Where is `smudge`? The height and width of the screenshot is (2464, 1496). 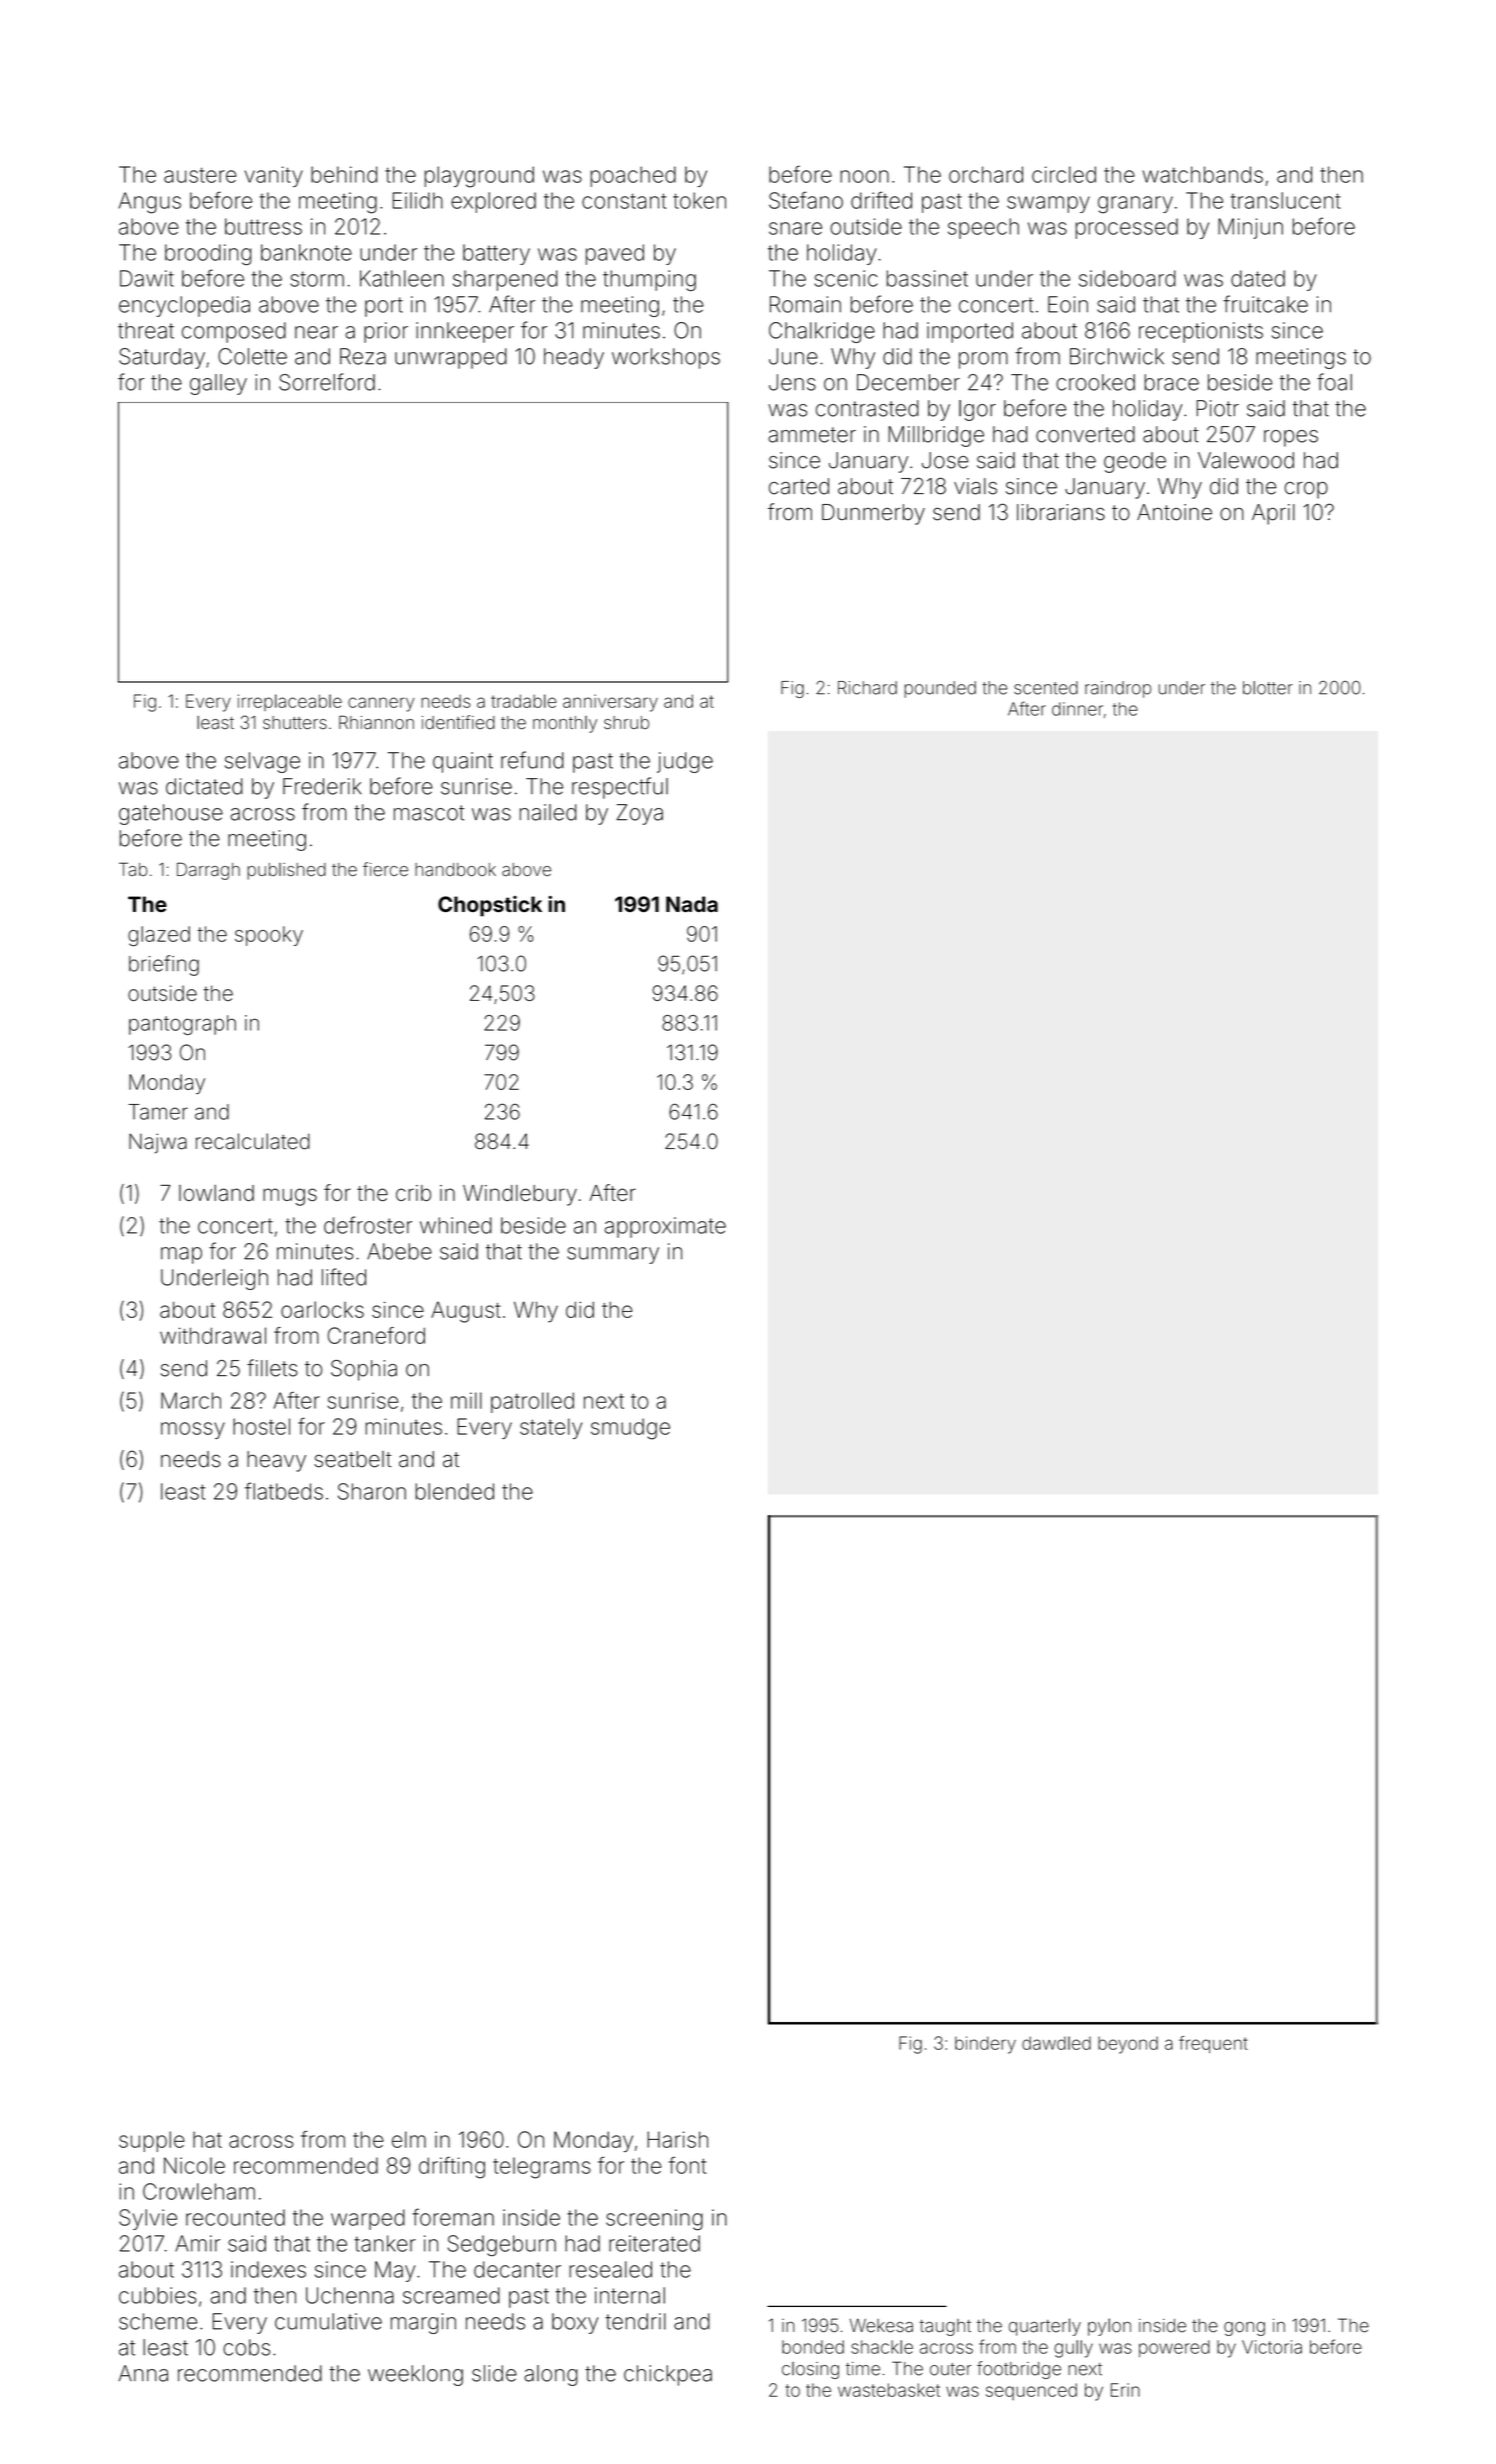
smudge is located at coordinates (630, 1429).
